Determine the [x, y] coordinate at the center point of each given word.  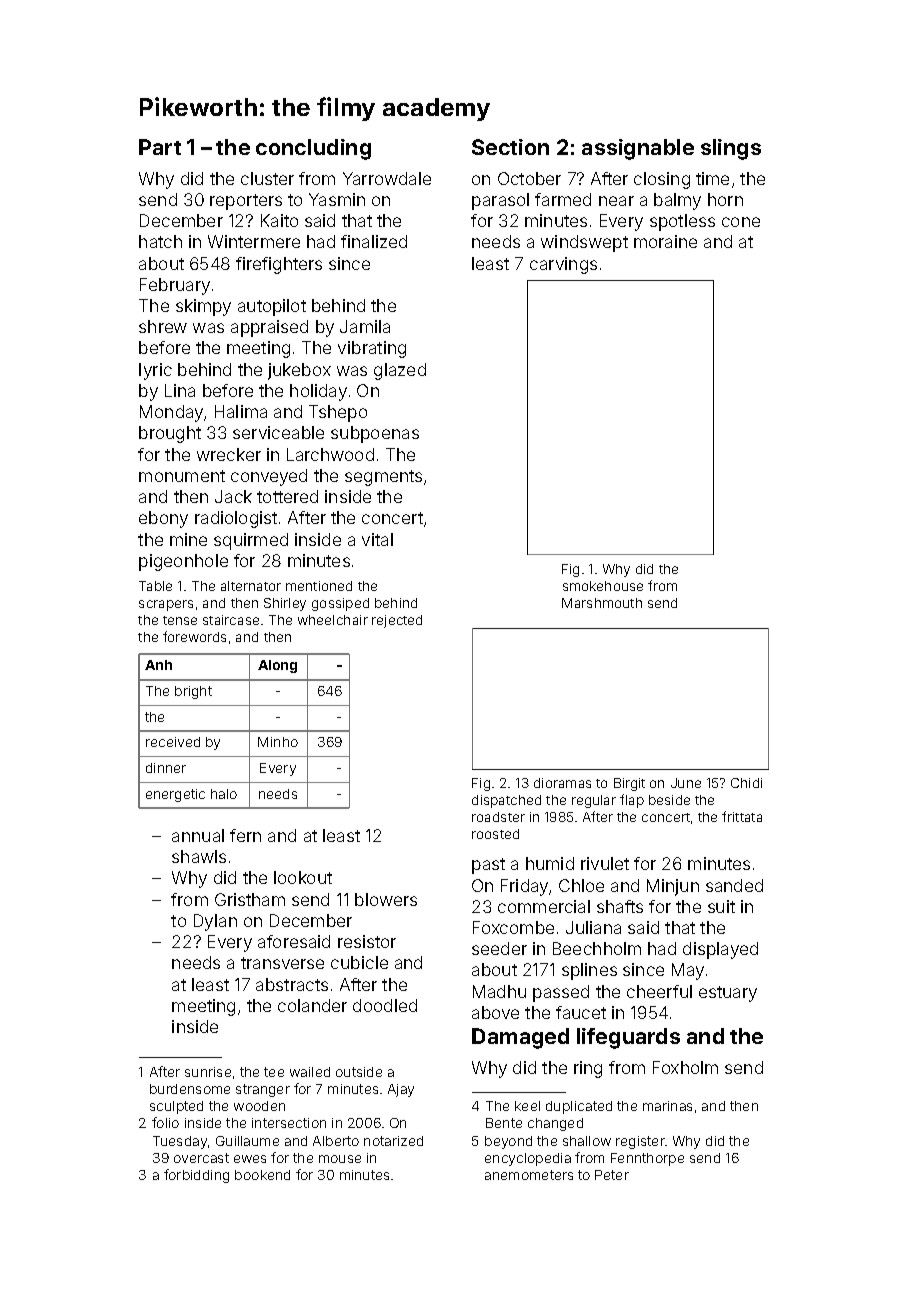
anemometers [529, 1175]
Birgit [629, 784]
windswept [584, 243]
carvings [563, 265]
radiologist [236, 519]
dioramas [562, 783]
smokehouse [603, 586]
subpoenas [375, 434]
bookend [262, 1175]
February [175, 286]
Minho [278, 742]
